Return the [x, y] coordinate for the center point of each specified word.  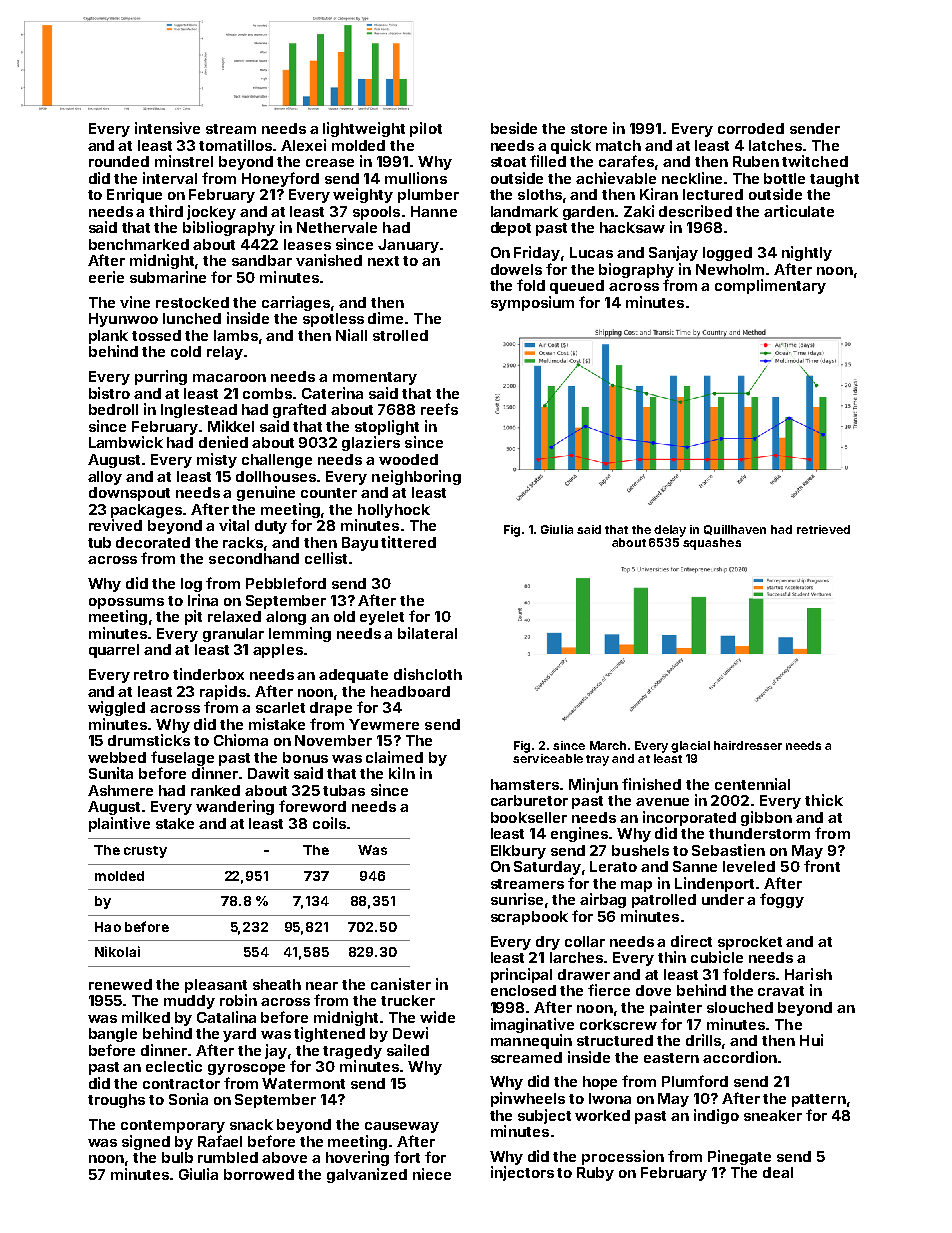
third [166, 211]
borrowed [259, 1174]
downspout [129, 494]
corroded [751, 128]
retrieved [823, 529]
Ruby [595, 1174]
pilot [426, 129]
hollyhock [394, 511]
